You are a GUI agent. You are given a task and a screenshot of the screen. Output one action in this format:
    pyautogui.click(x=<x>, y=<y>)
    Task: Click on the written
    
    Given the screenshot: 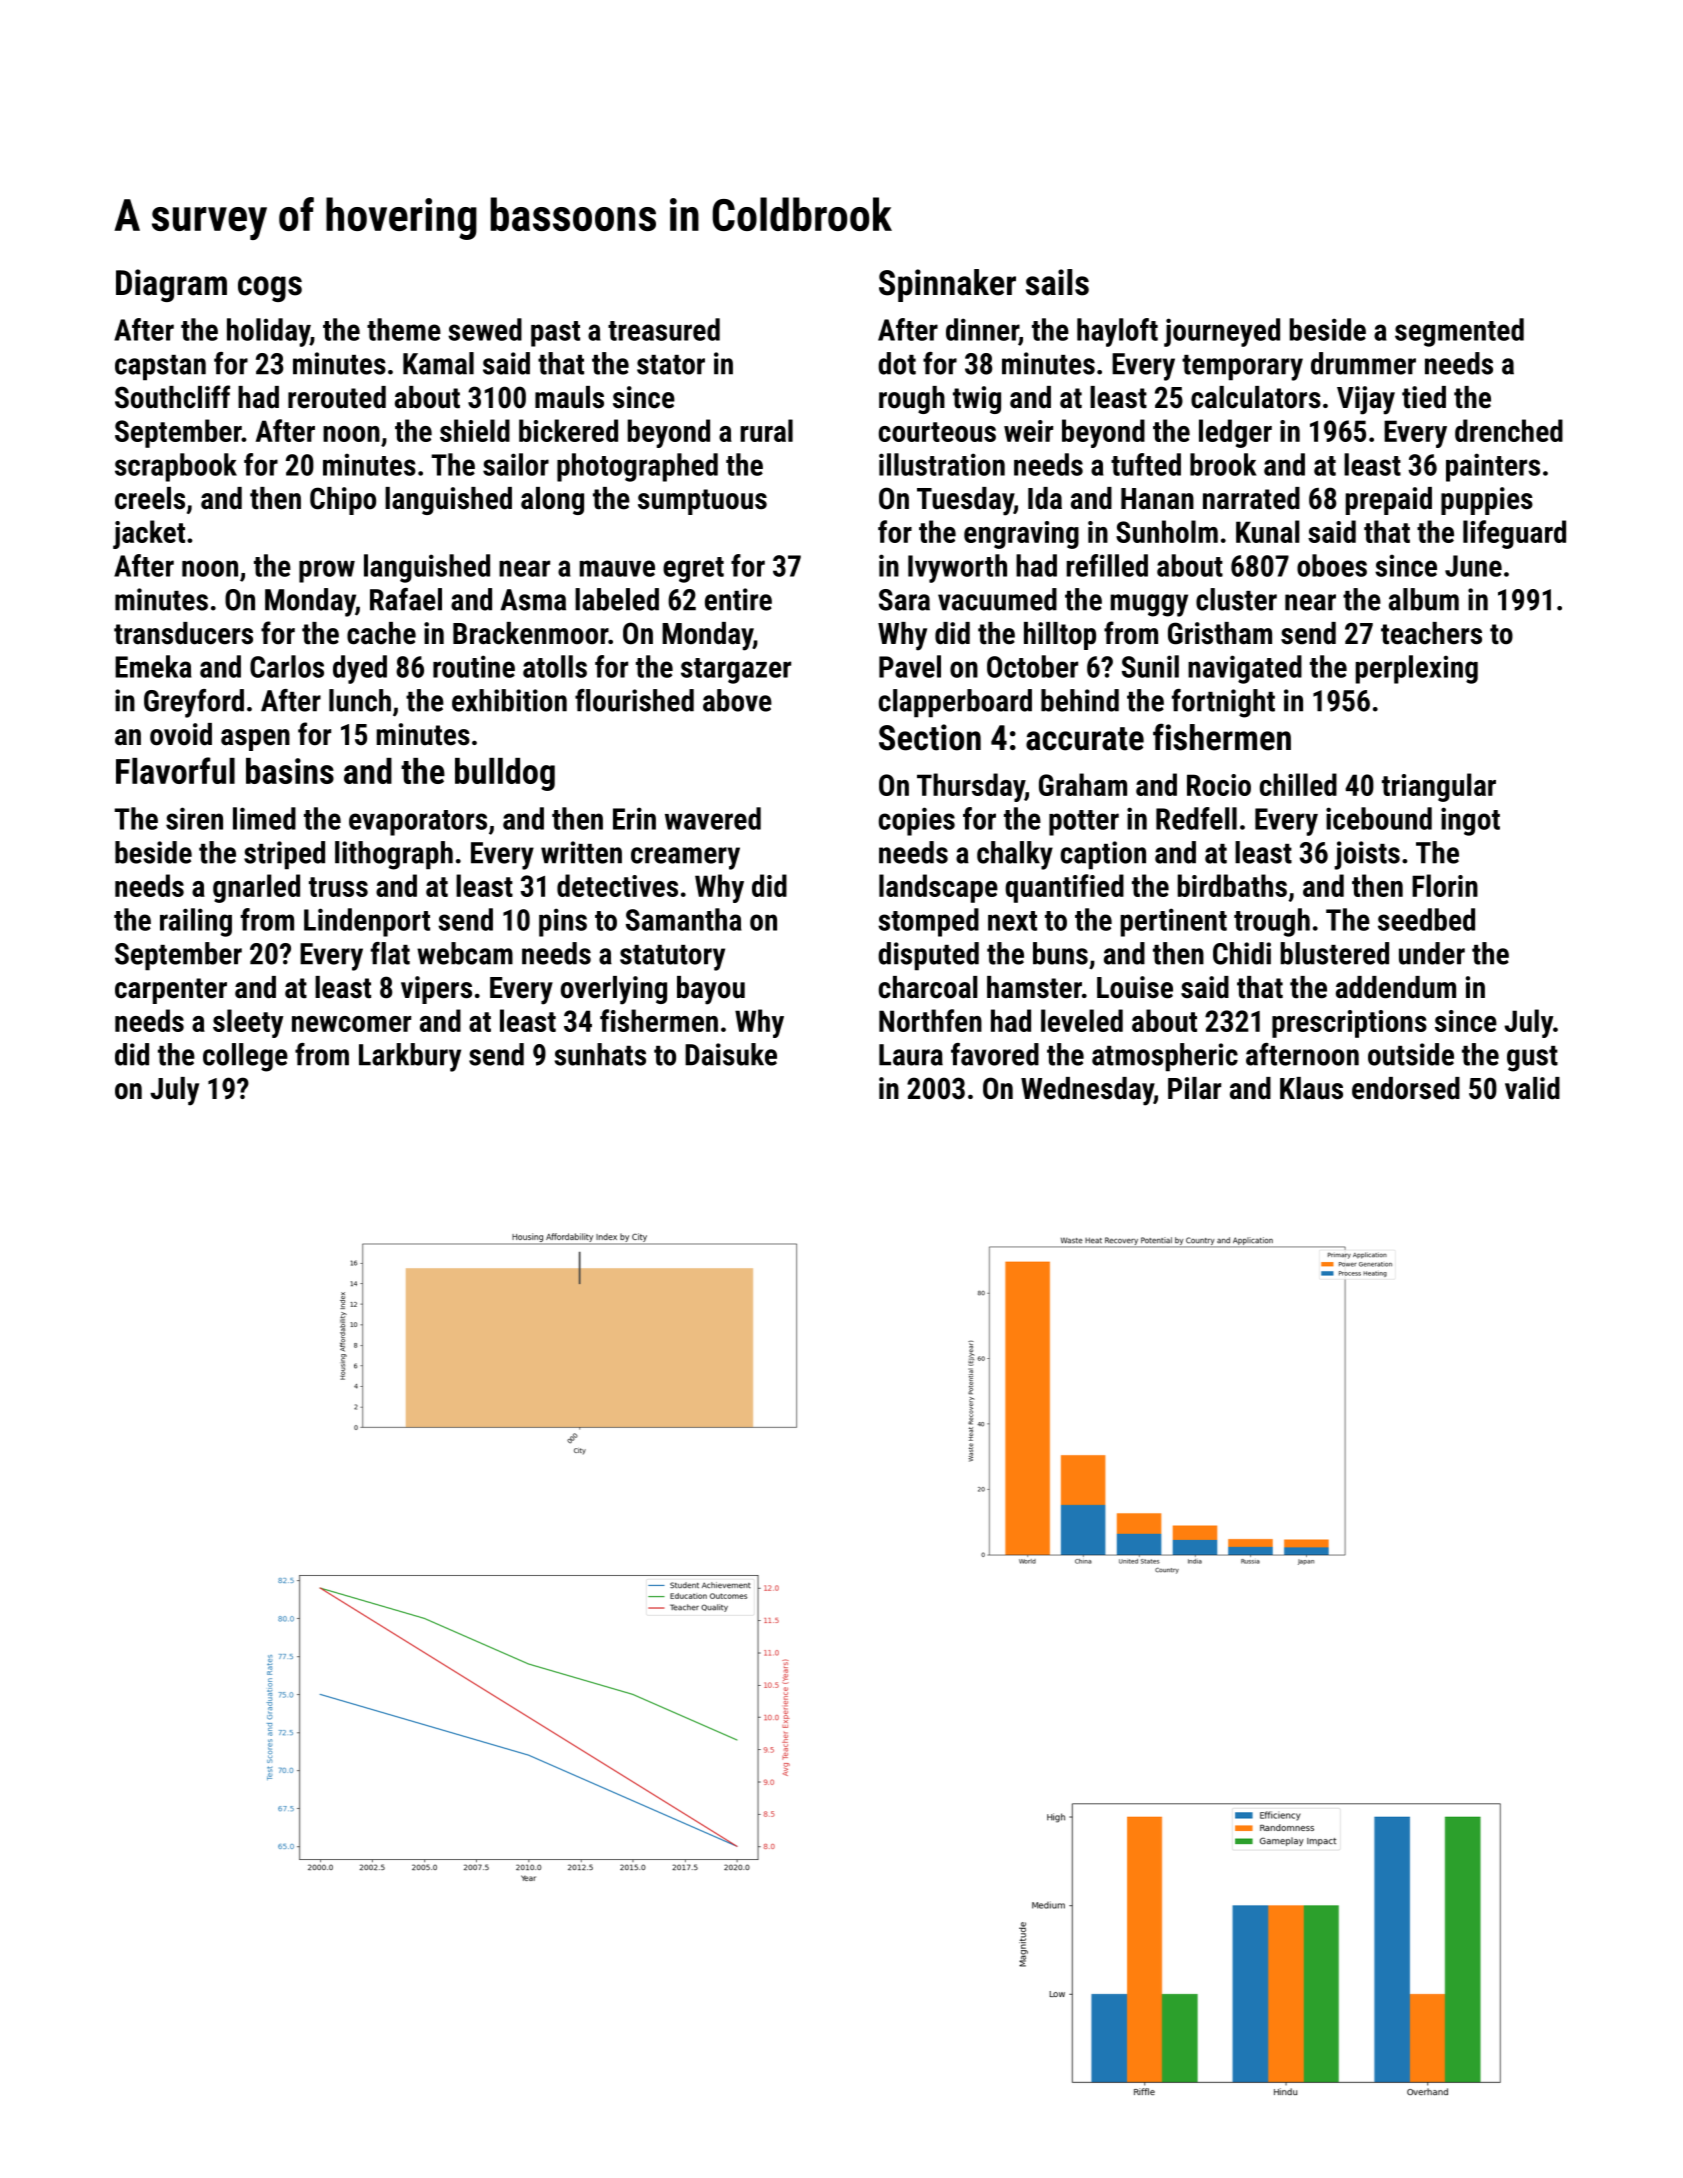 What is the action you would take?
    pyautogui.click(x=581, y=852)
